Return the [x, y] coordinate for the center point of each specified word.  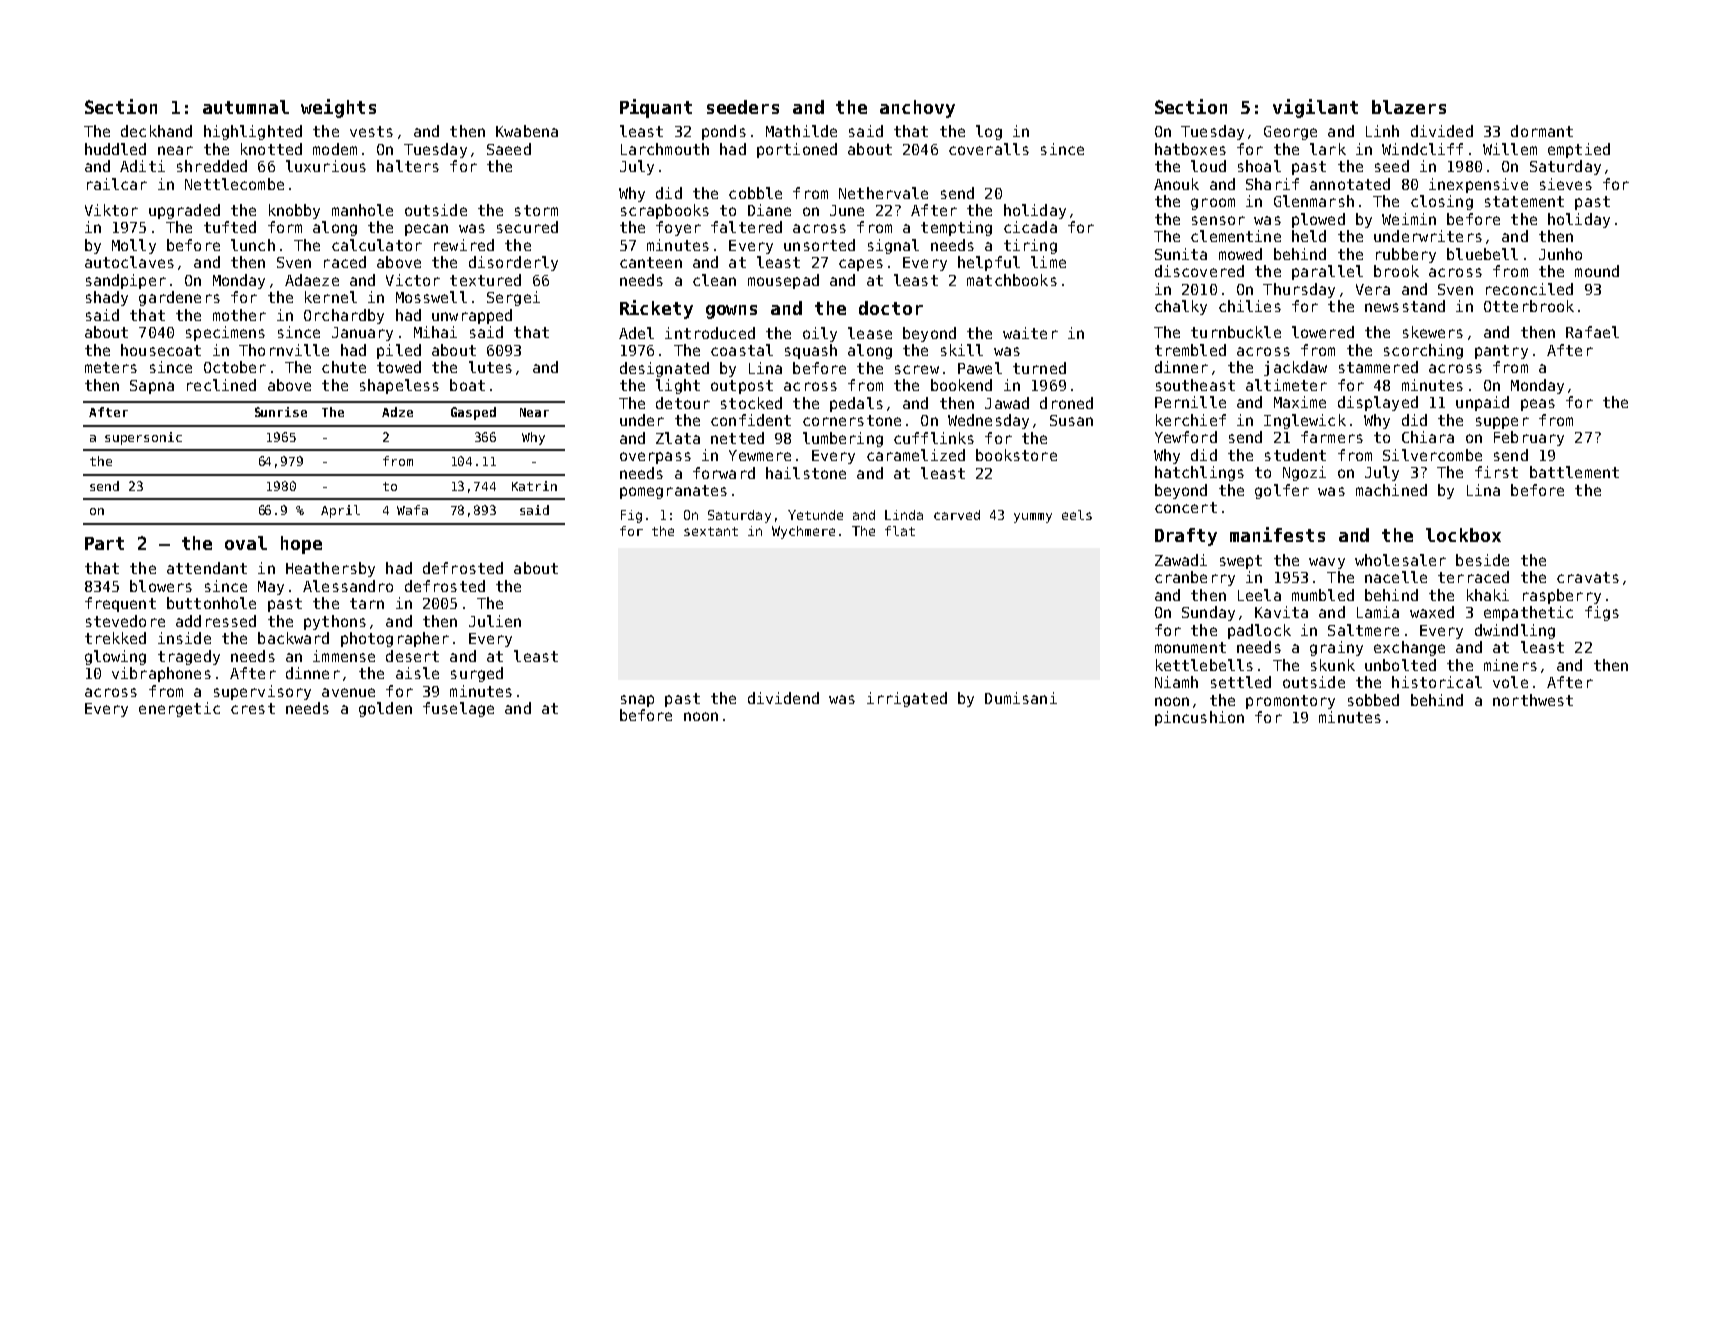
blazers [1409, 107]
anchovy [917, 109]
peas [1538, 405]
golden [385, 709]
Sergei [513, 298]
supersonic [143, 438]
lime [1048, 262]
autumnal [246, 107]
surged [477, 674]
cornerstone [852, 420]
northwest [1533, 700]
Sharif [1272, 184]
